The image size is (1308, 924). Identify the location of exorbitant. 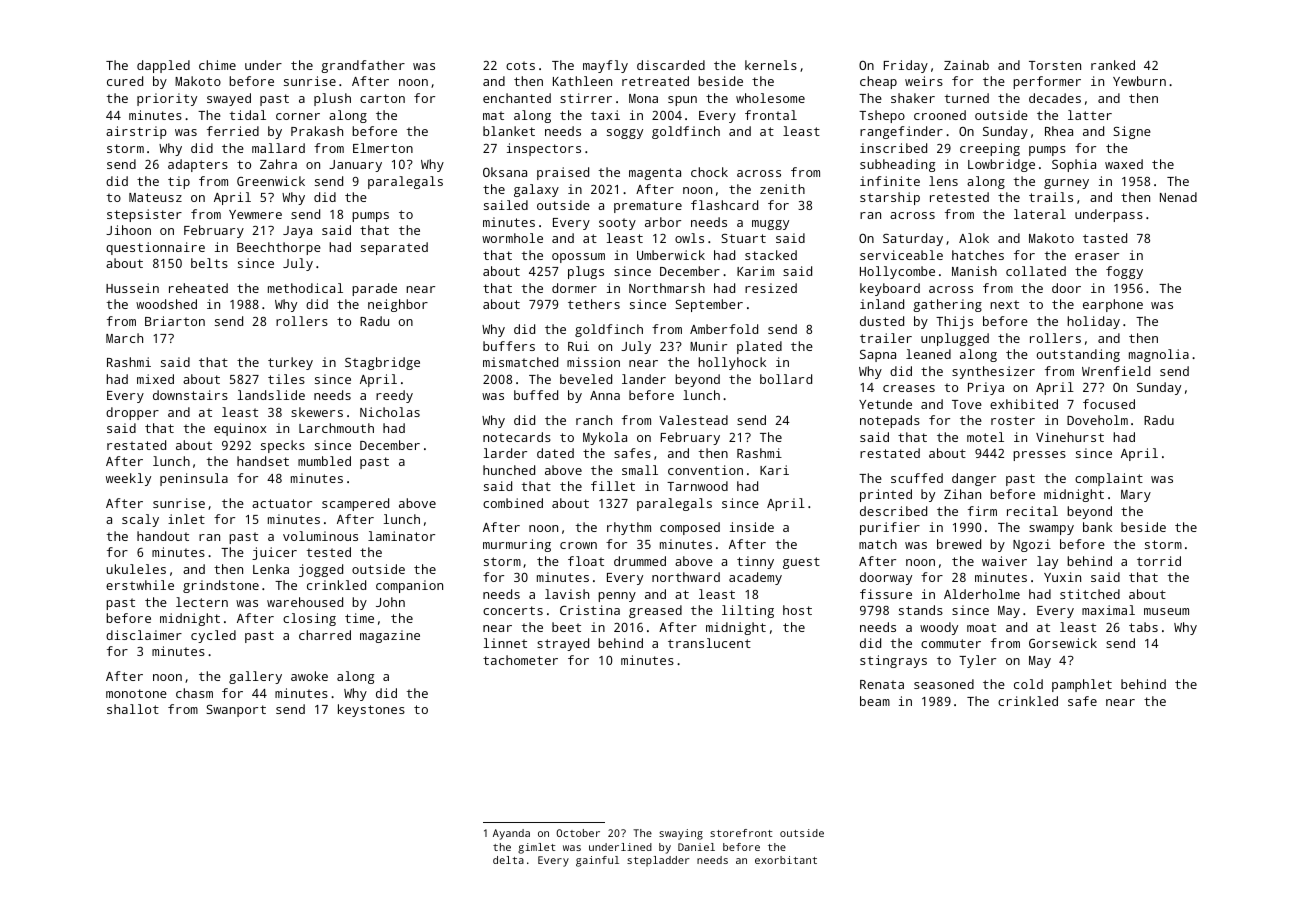
(786, 860).
